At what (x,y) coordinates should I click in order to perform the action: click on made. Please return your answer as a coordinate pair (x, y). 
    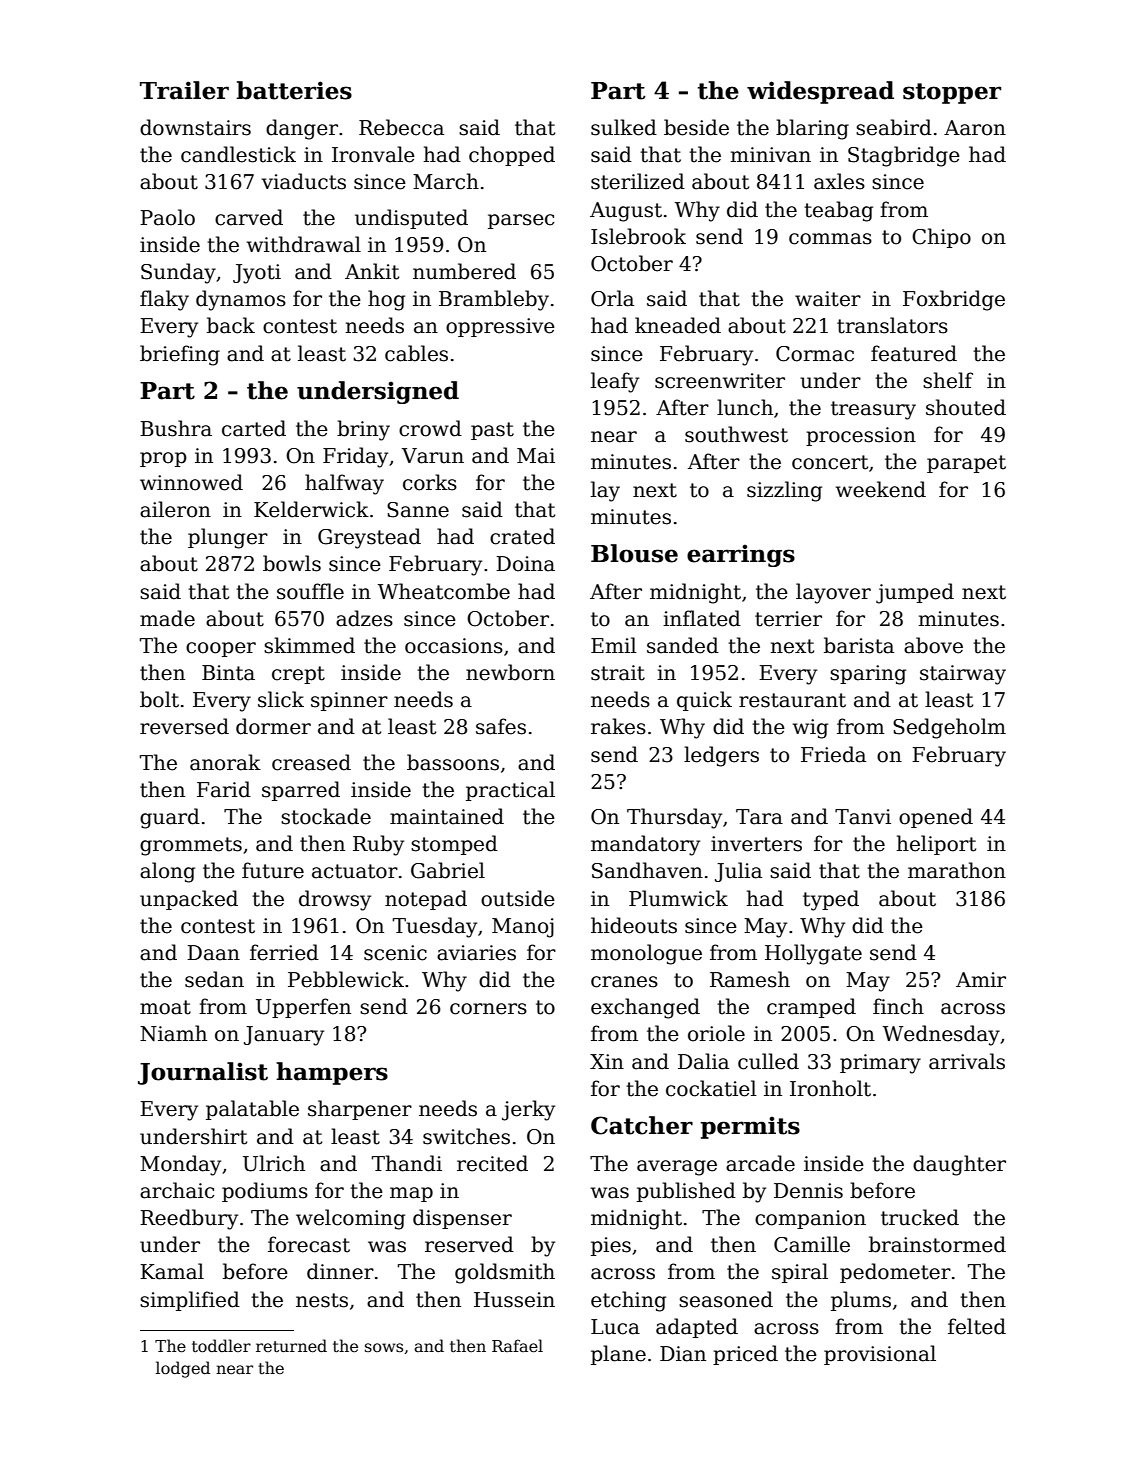
    Looking at the image, I should click on (167, 618).
